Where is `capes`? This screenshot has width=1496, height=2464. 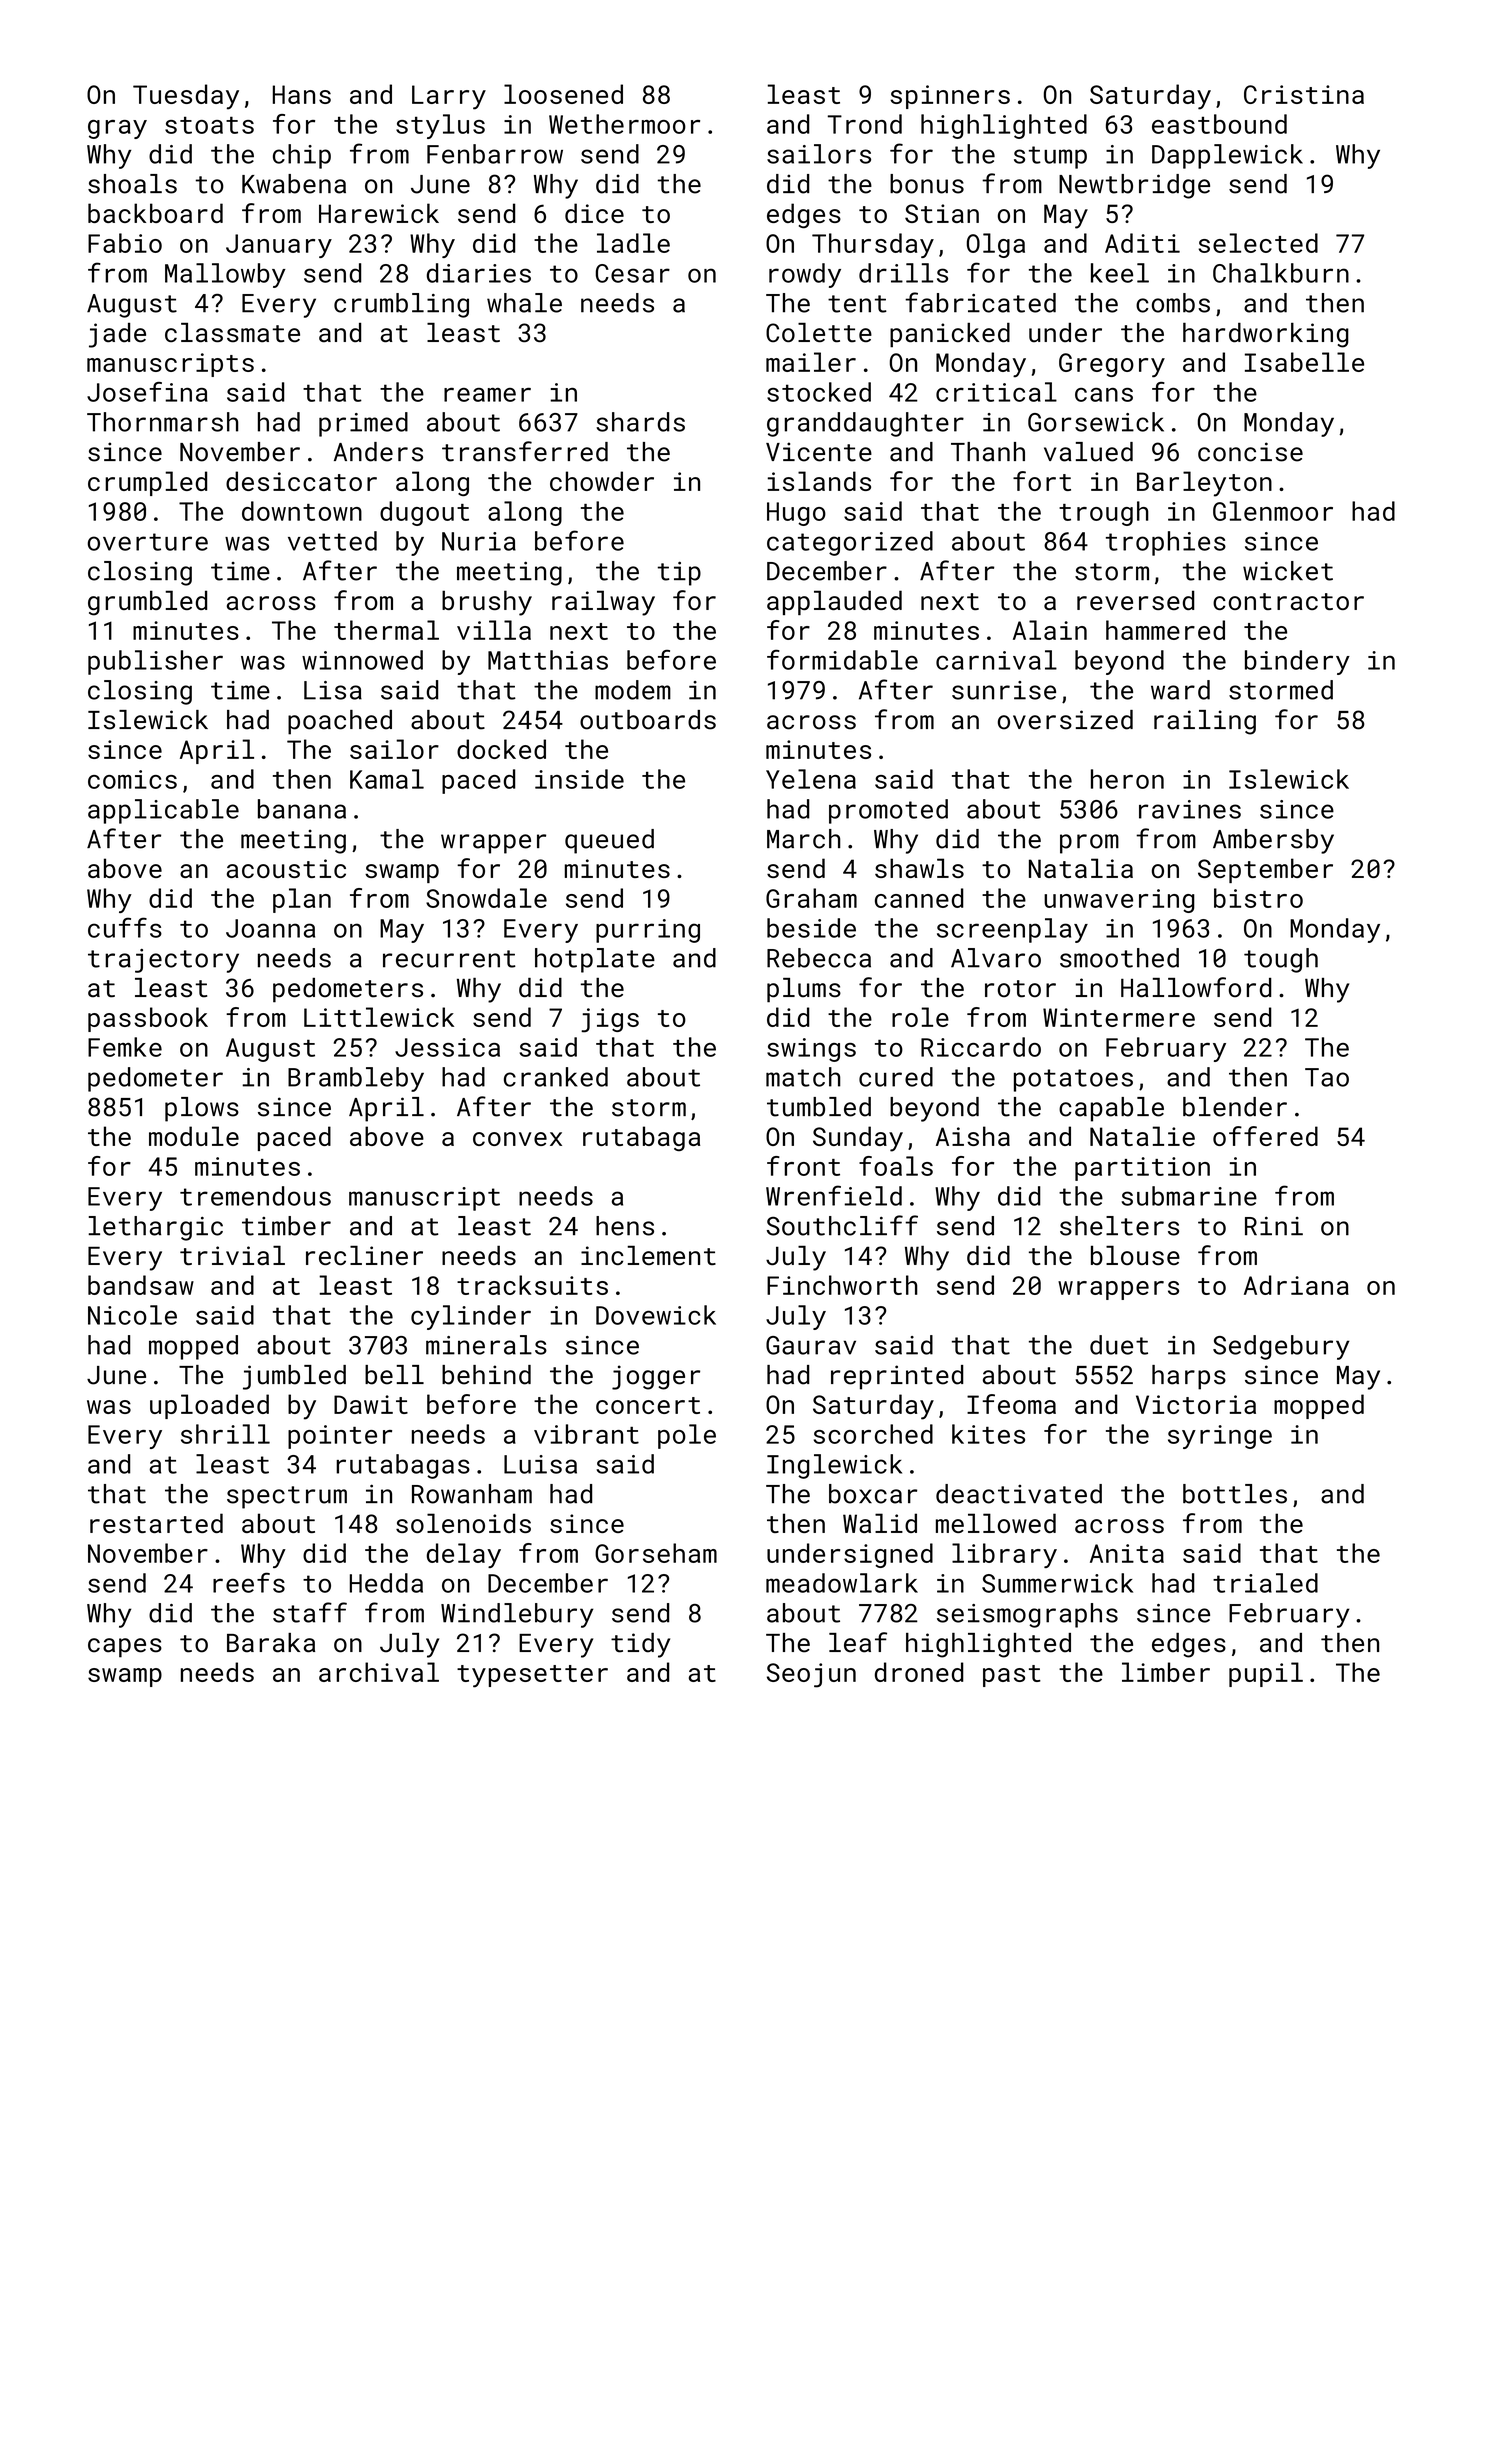 capes is located at coordinates (125, 1648).
